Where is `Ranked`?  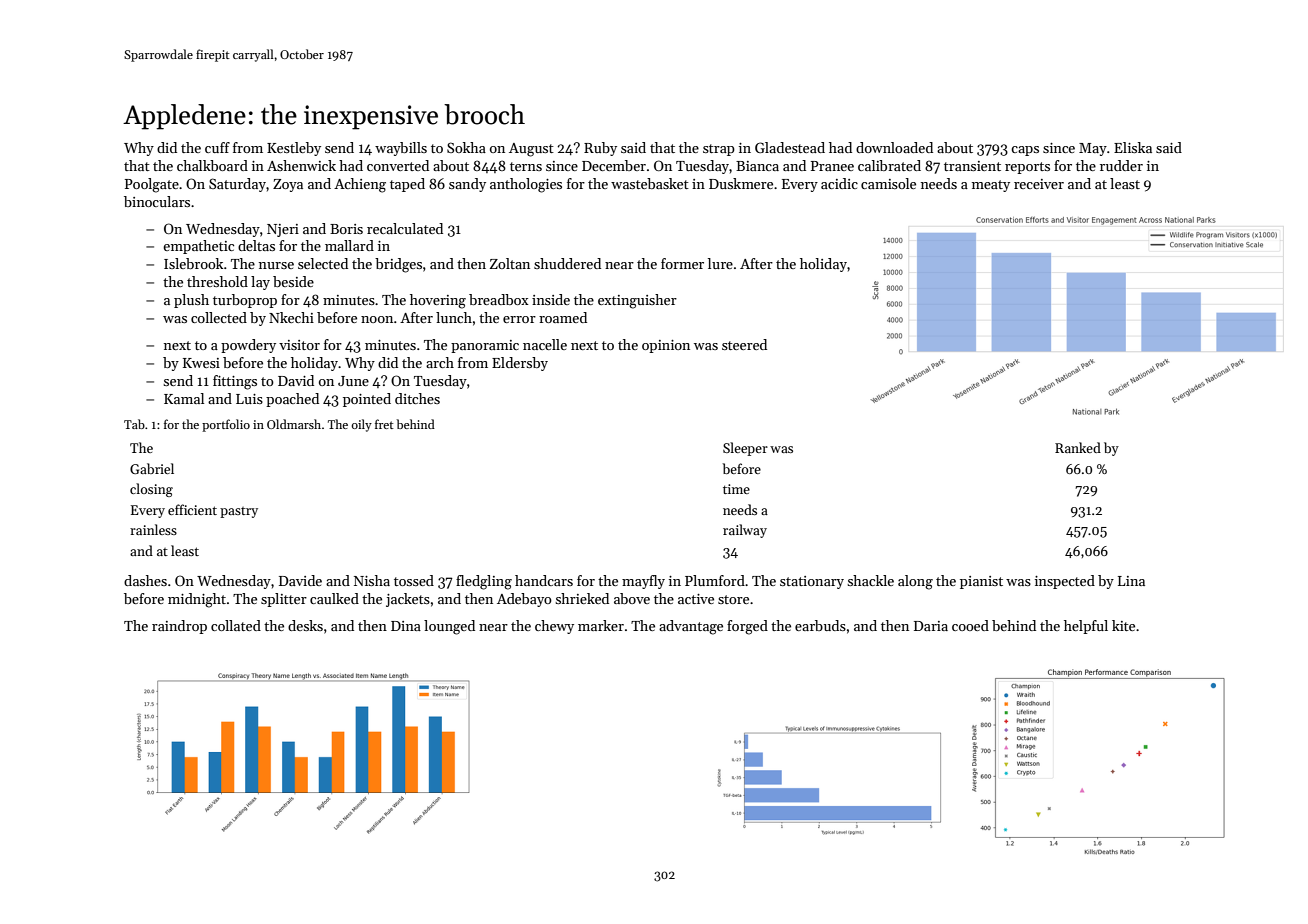 Ranked is located at coordinates (1078, 447).
